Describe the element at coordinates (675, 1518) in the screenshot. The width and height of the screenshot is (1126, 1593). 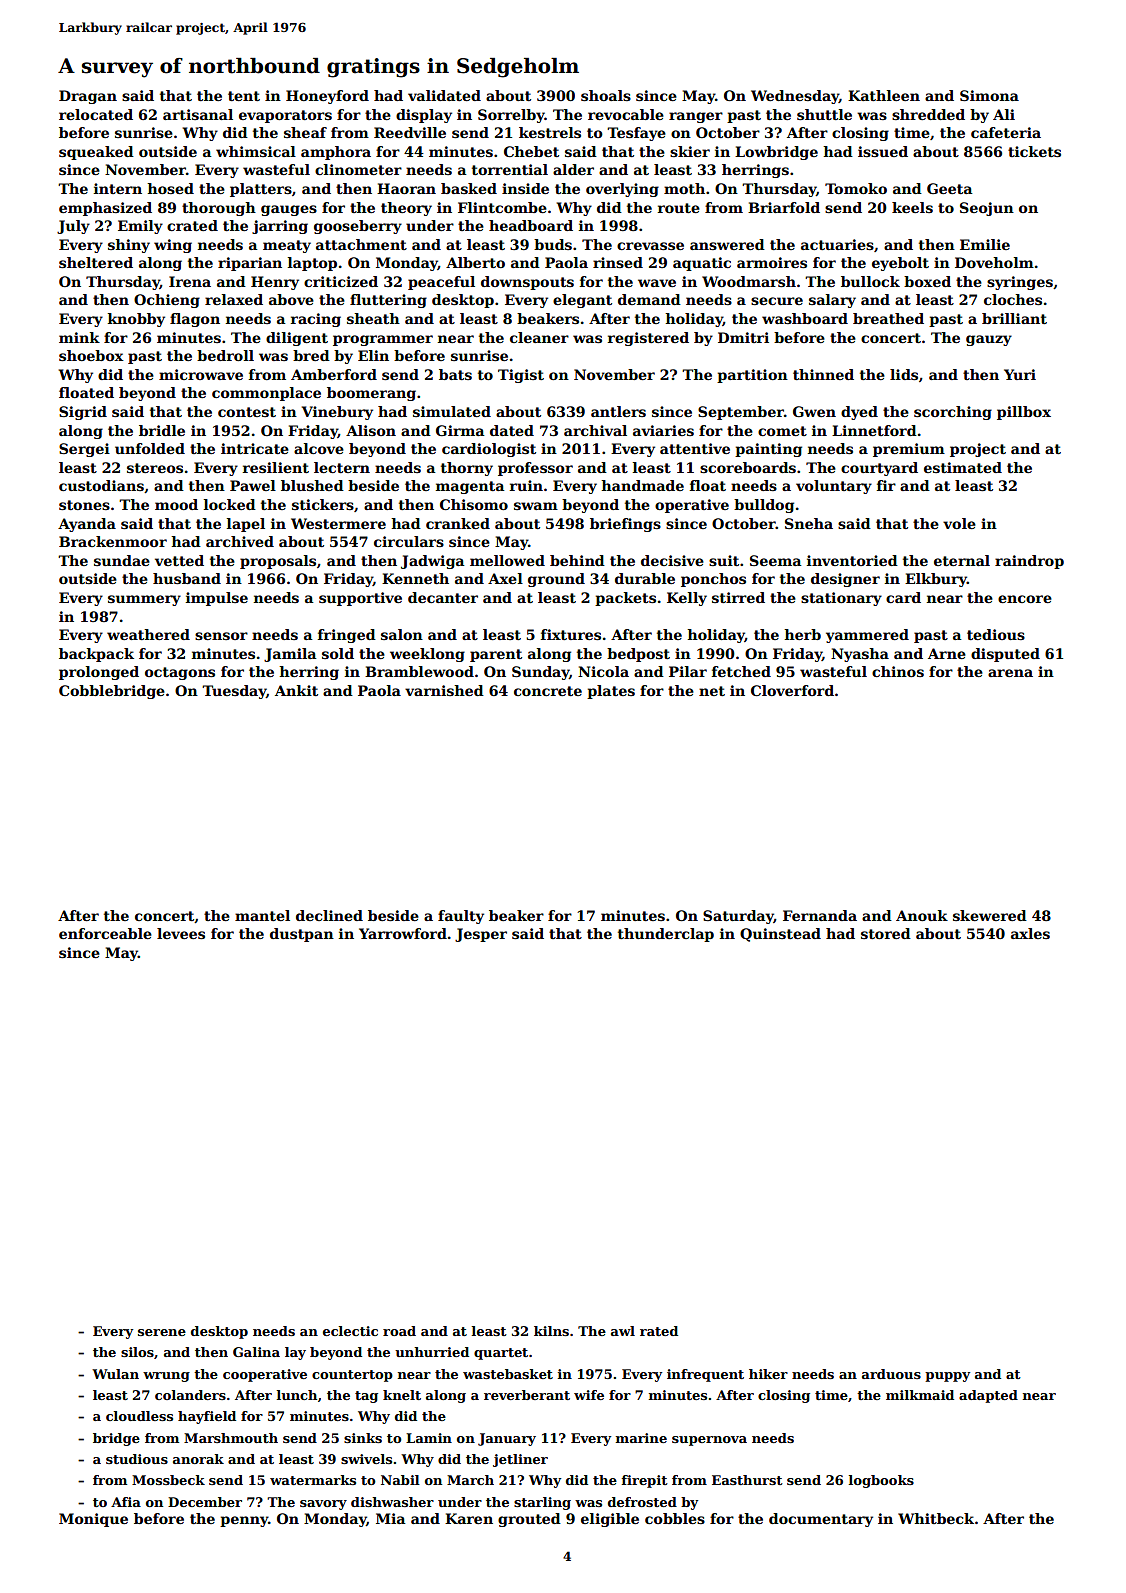
I see `cobbles` at that location.
